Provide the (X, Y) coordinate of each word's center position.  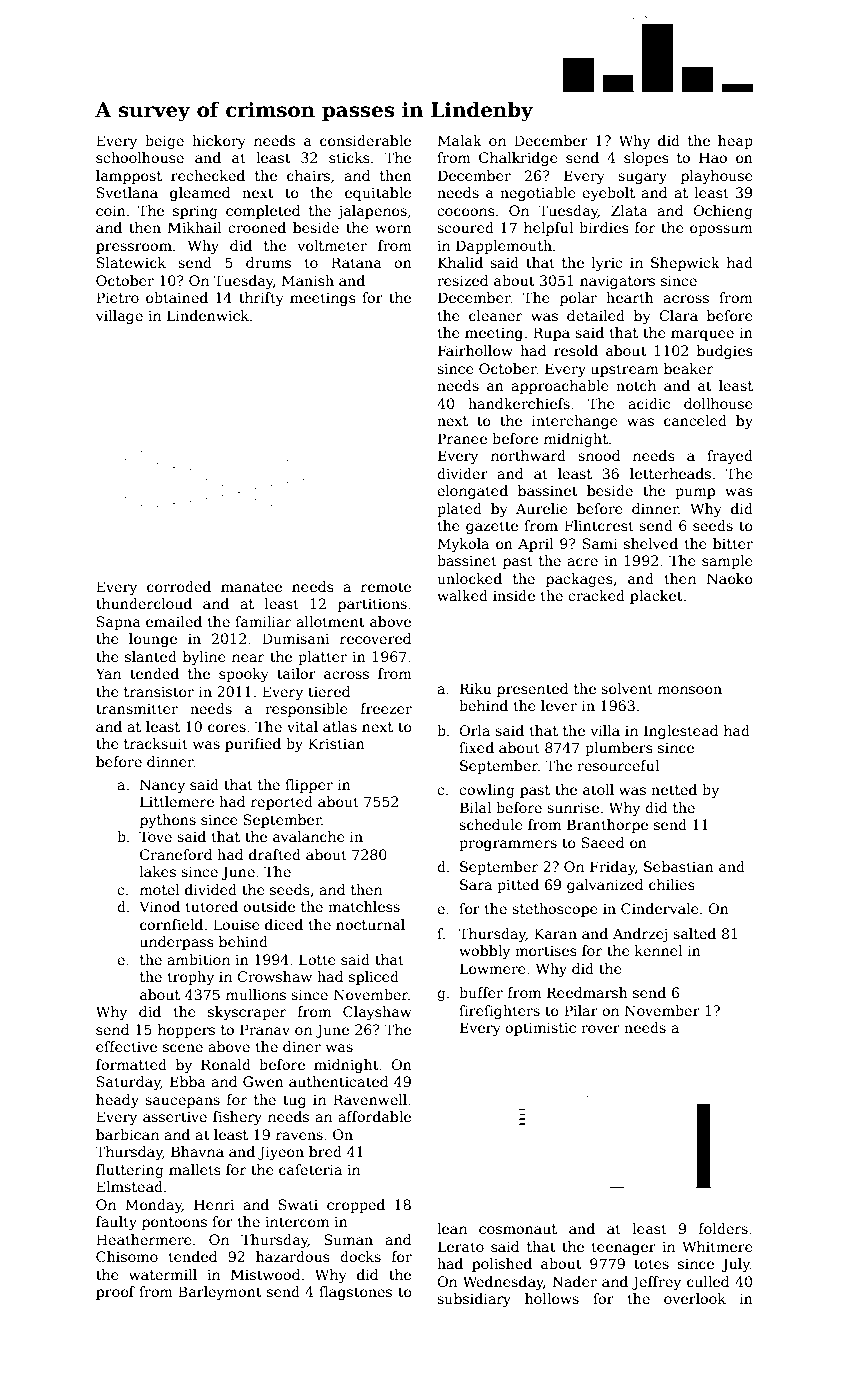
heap (735, 142)
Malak (460, 140)
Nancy (162, 786)
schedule (491, 824)
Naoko (729, 578)
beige (164, 142)
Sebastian (679, 866)
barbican (127, 1134)
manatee (251, 587)
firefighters (499, 1012)
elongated (472, 492)
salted (694, 933)
